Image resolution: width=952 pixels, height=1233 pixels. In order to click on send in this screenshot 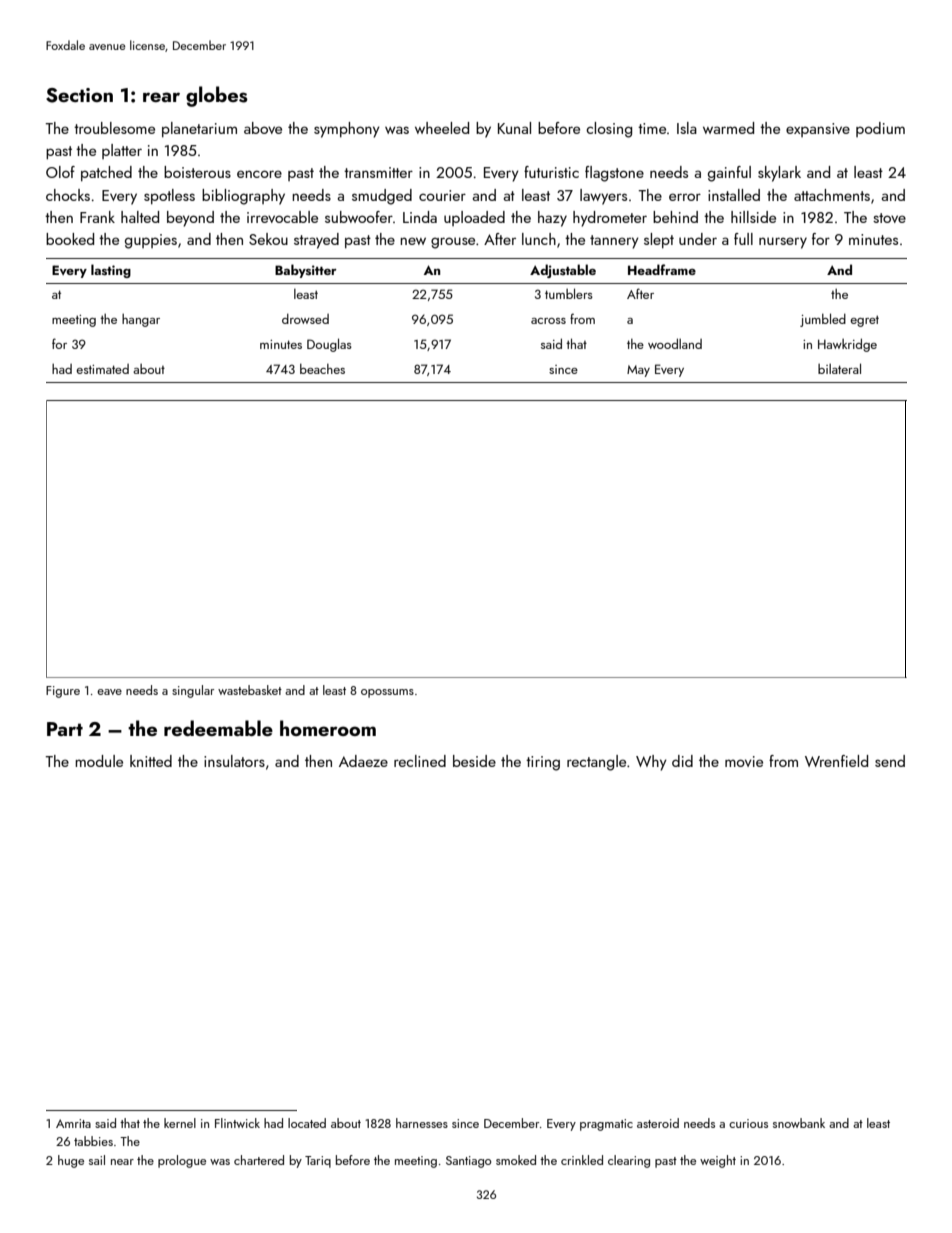, I will do `click(890, 761)`.
